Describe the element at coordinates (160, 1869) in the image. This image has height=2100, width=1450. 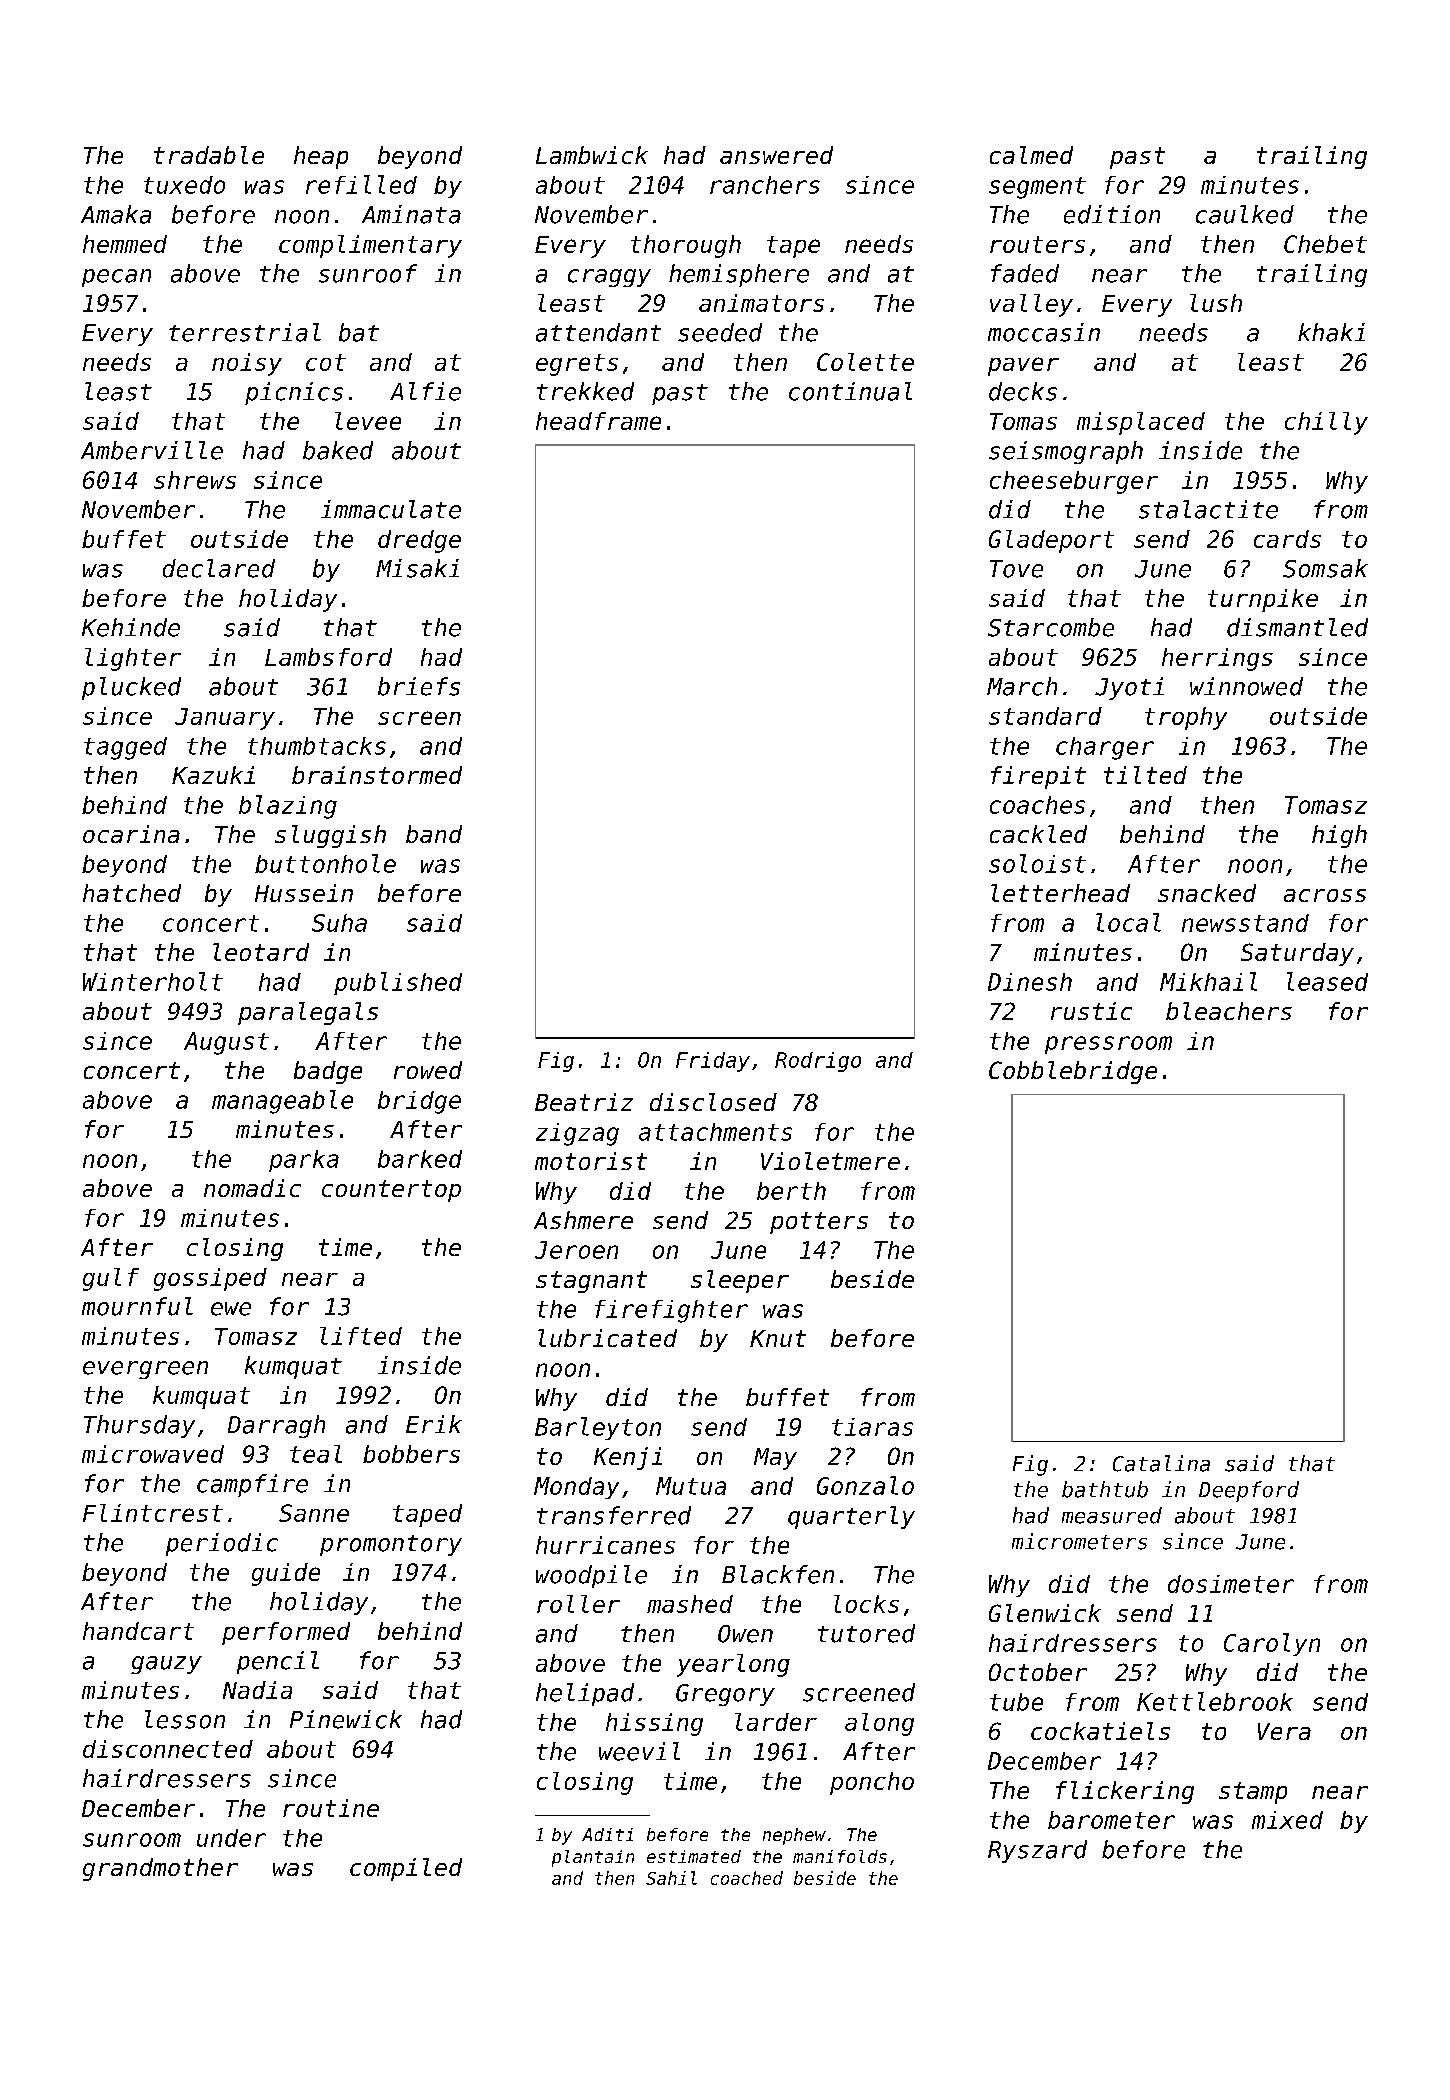
I see `grandmother` at that location.
